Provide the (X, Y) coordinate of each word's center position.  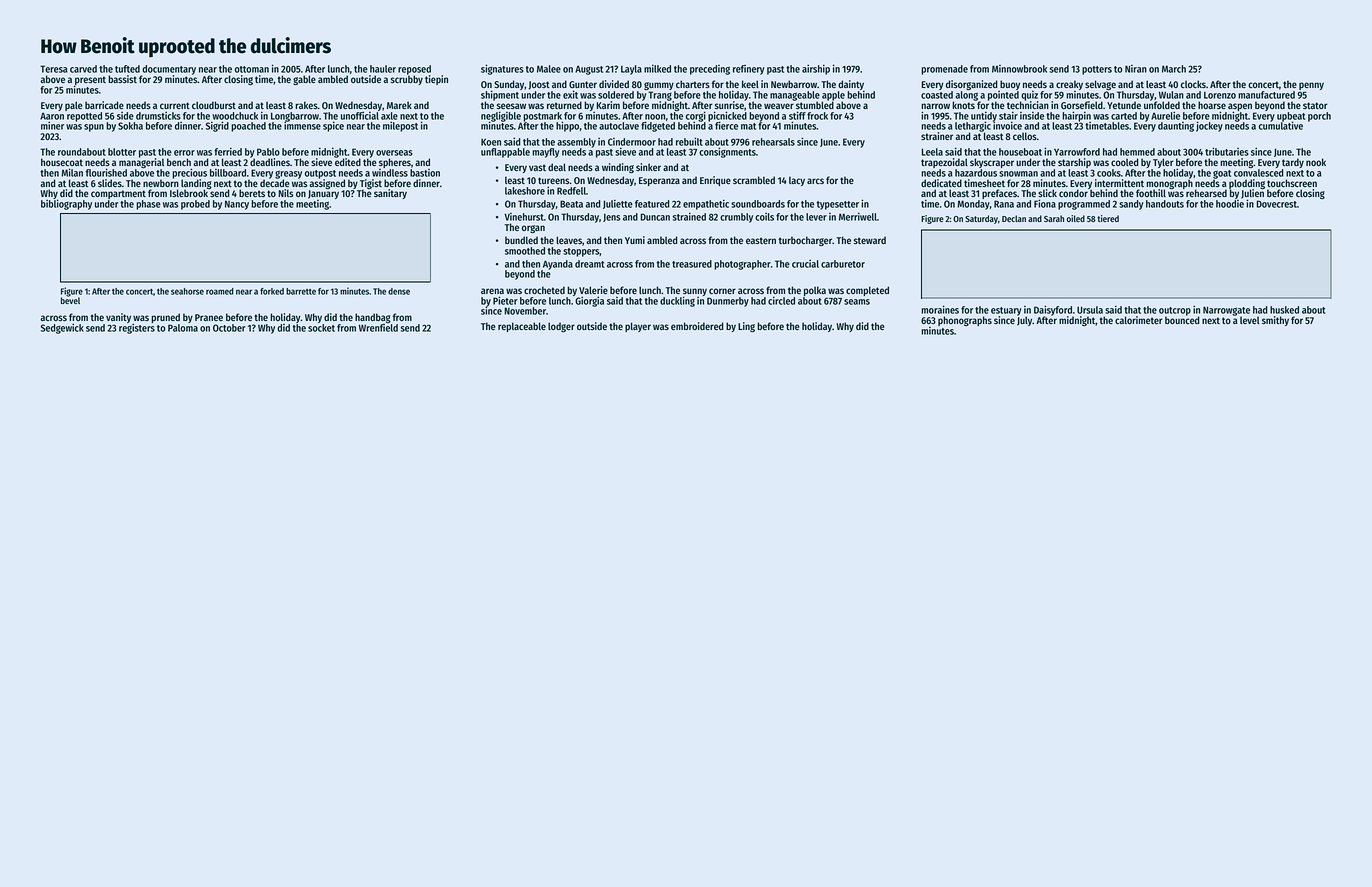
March (1174, 69)
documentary (169, 70)
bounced (1182, 320)
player (638, 327)
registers (137, 328)
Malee (549, 69)
